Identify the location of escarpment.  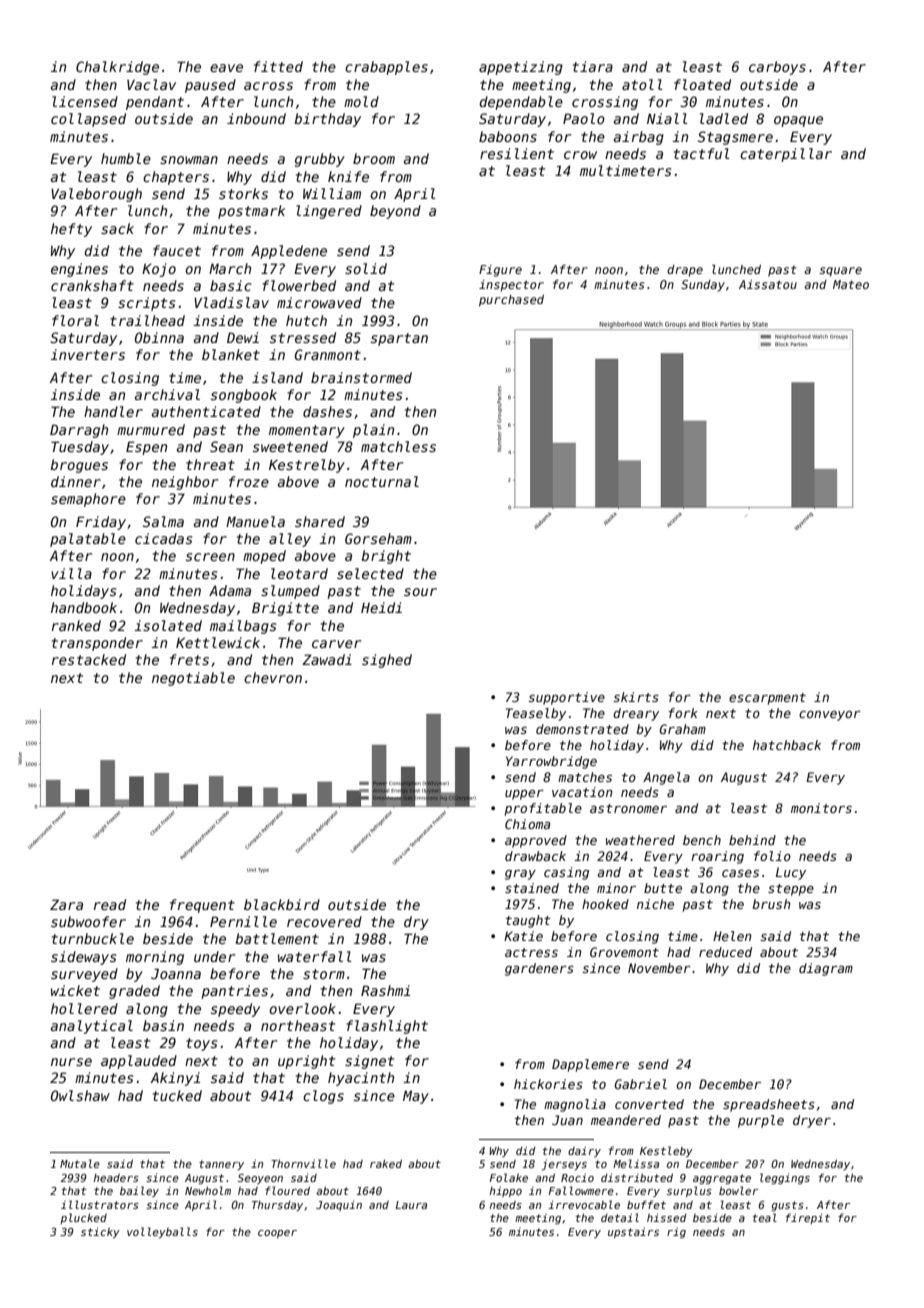
(767, 699).
